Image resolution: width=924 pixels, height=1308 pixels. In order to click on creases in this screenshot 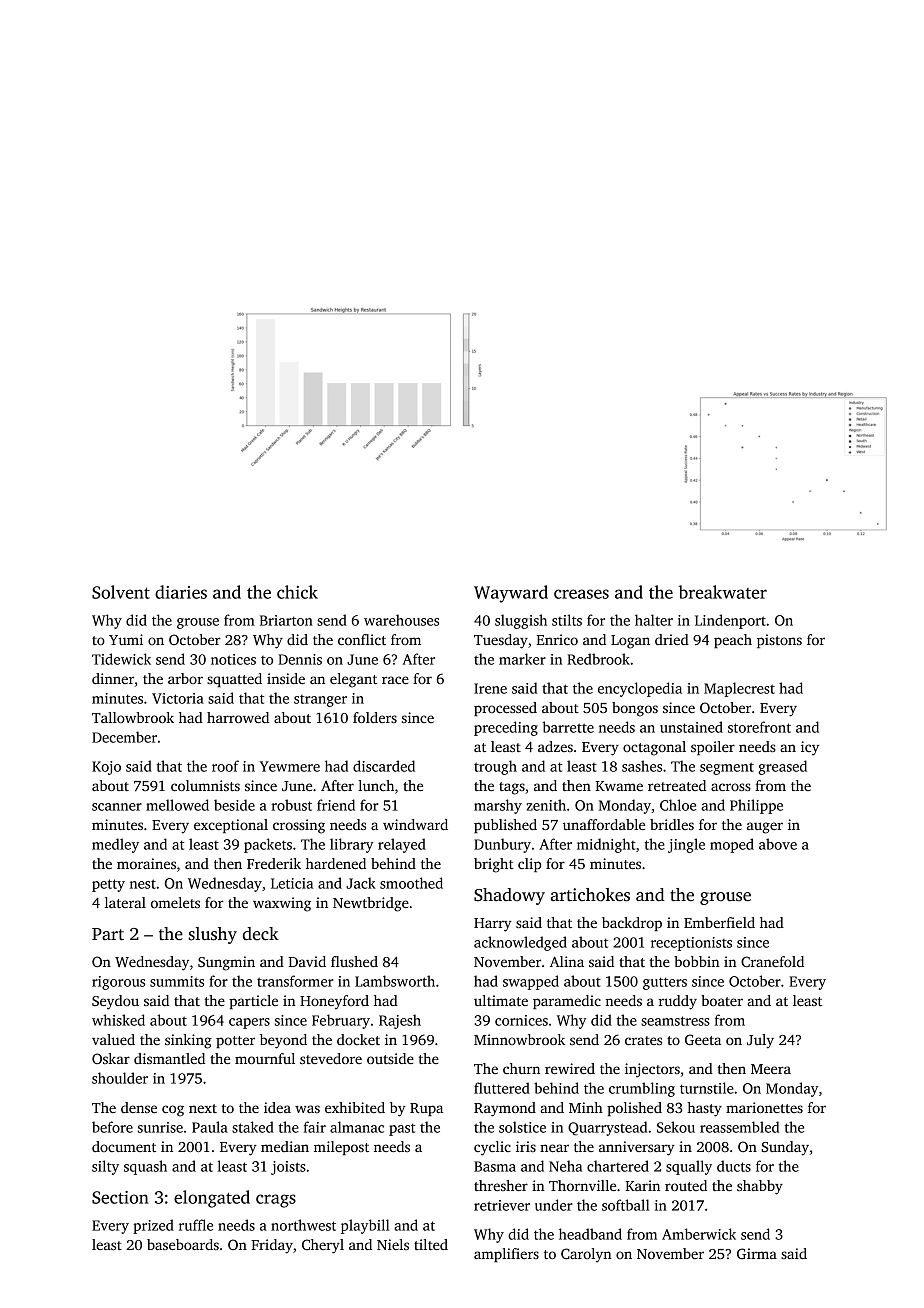, I will do `click(581, 594)`.
